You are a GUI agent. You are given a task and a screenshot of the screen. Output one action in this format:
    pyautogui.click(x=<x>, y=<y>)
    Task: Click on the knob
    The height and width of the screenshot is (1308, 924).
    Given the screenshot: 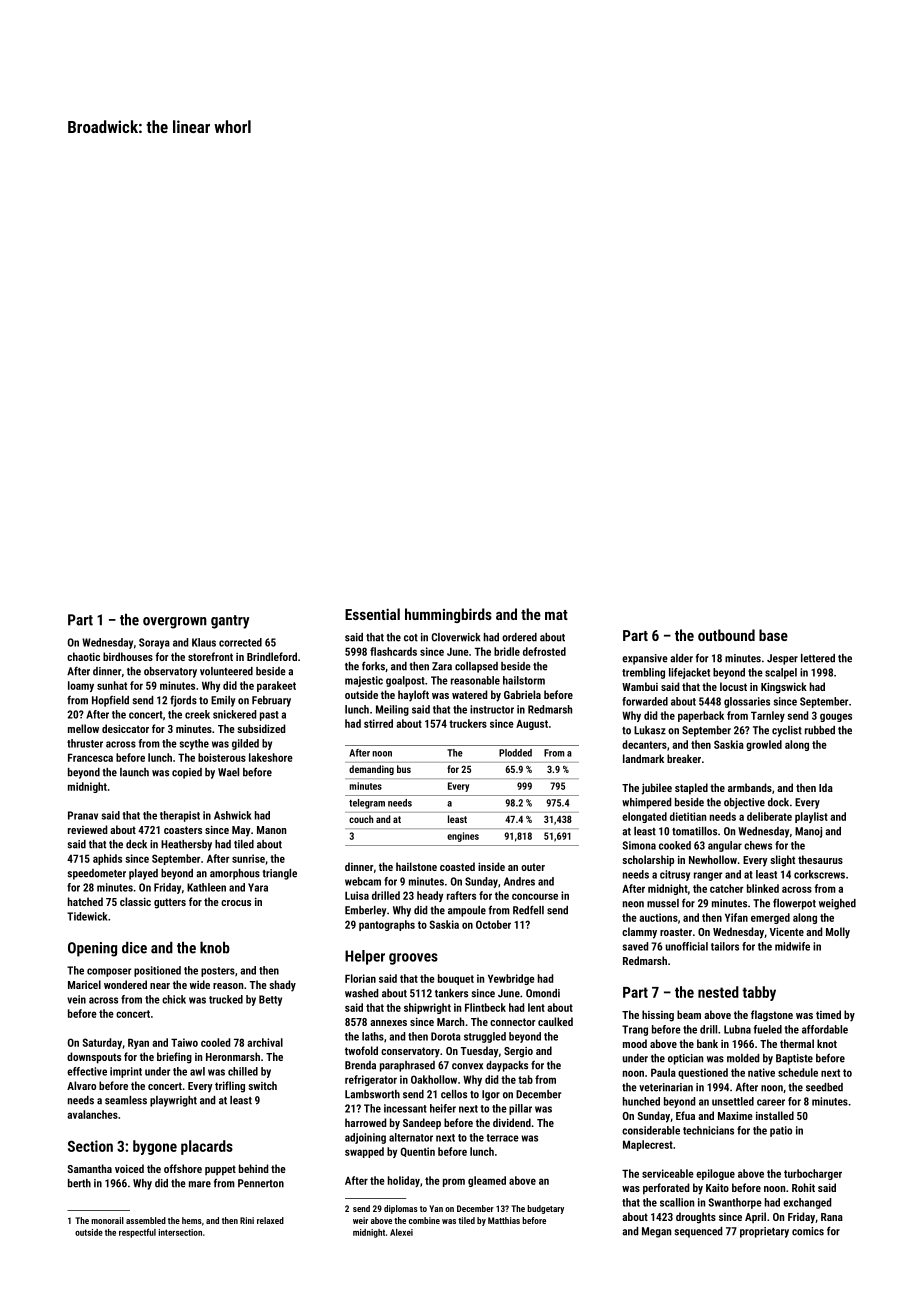 What is the action you would take?
    pyautogui.click(x=215, y=948)
